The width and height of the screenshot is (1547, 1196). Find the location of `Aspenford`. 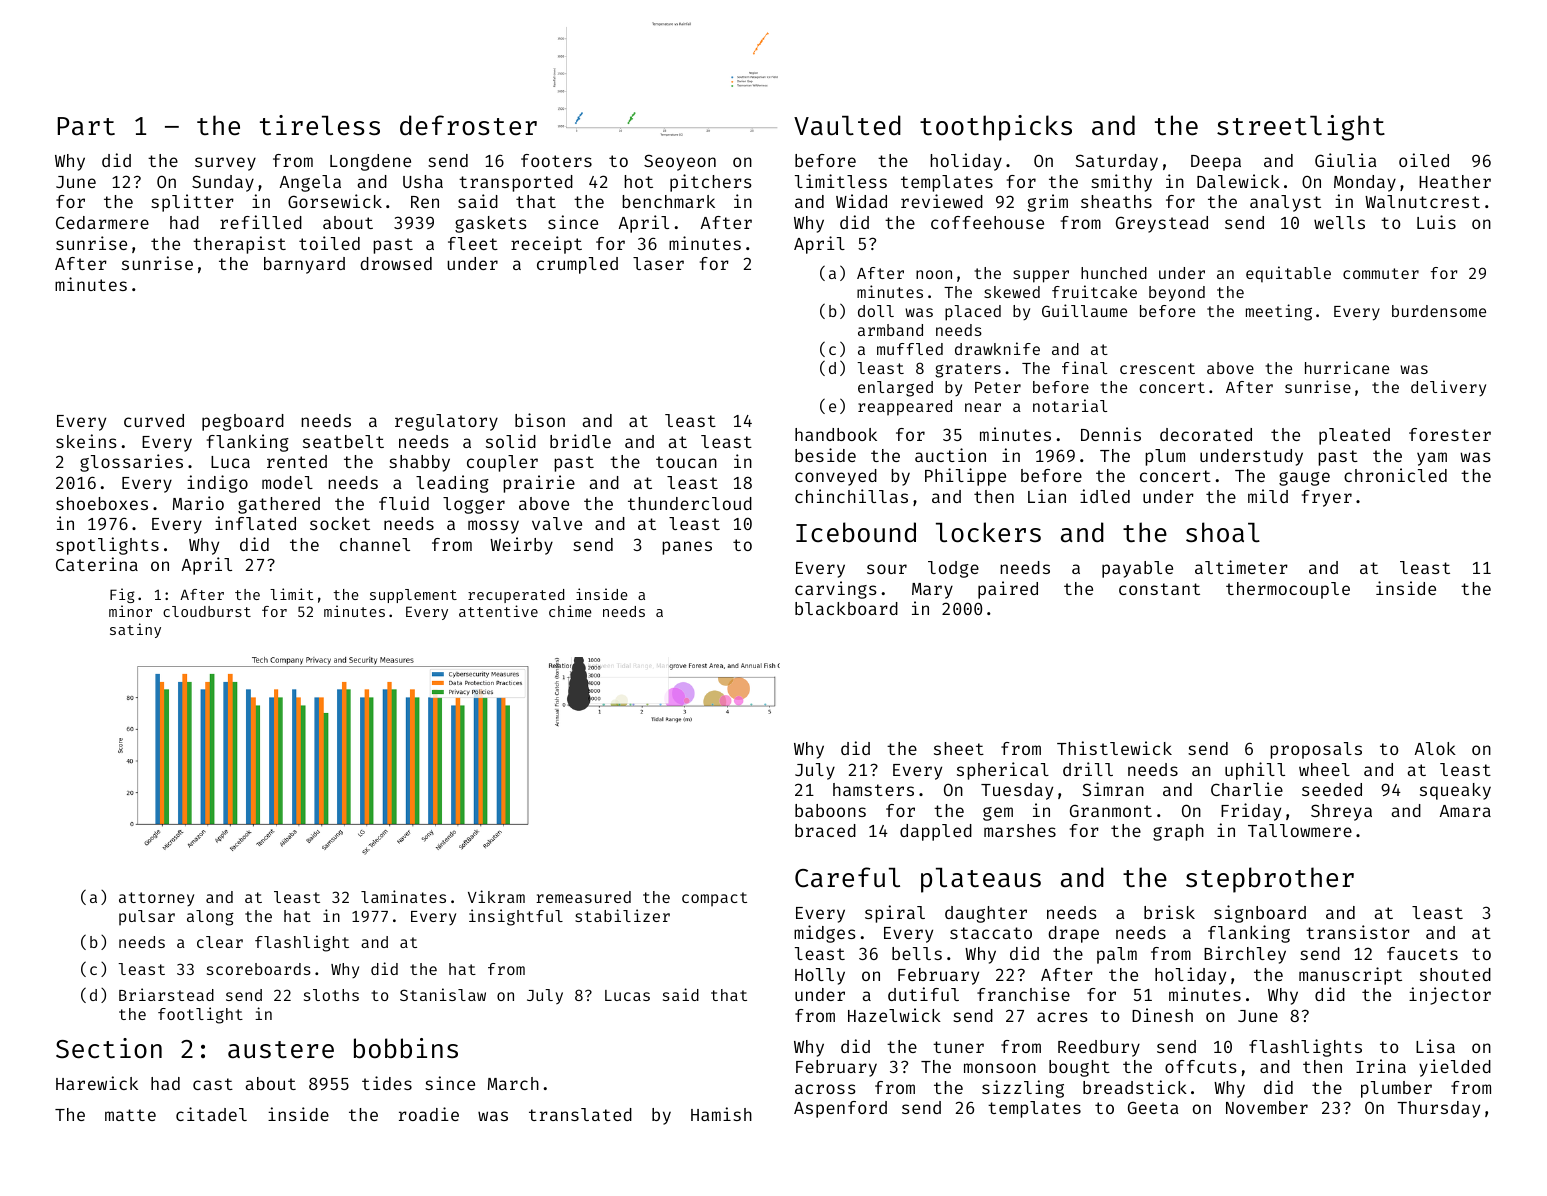

Aspenford is located at coordinates (840, 1109).
